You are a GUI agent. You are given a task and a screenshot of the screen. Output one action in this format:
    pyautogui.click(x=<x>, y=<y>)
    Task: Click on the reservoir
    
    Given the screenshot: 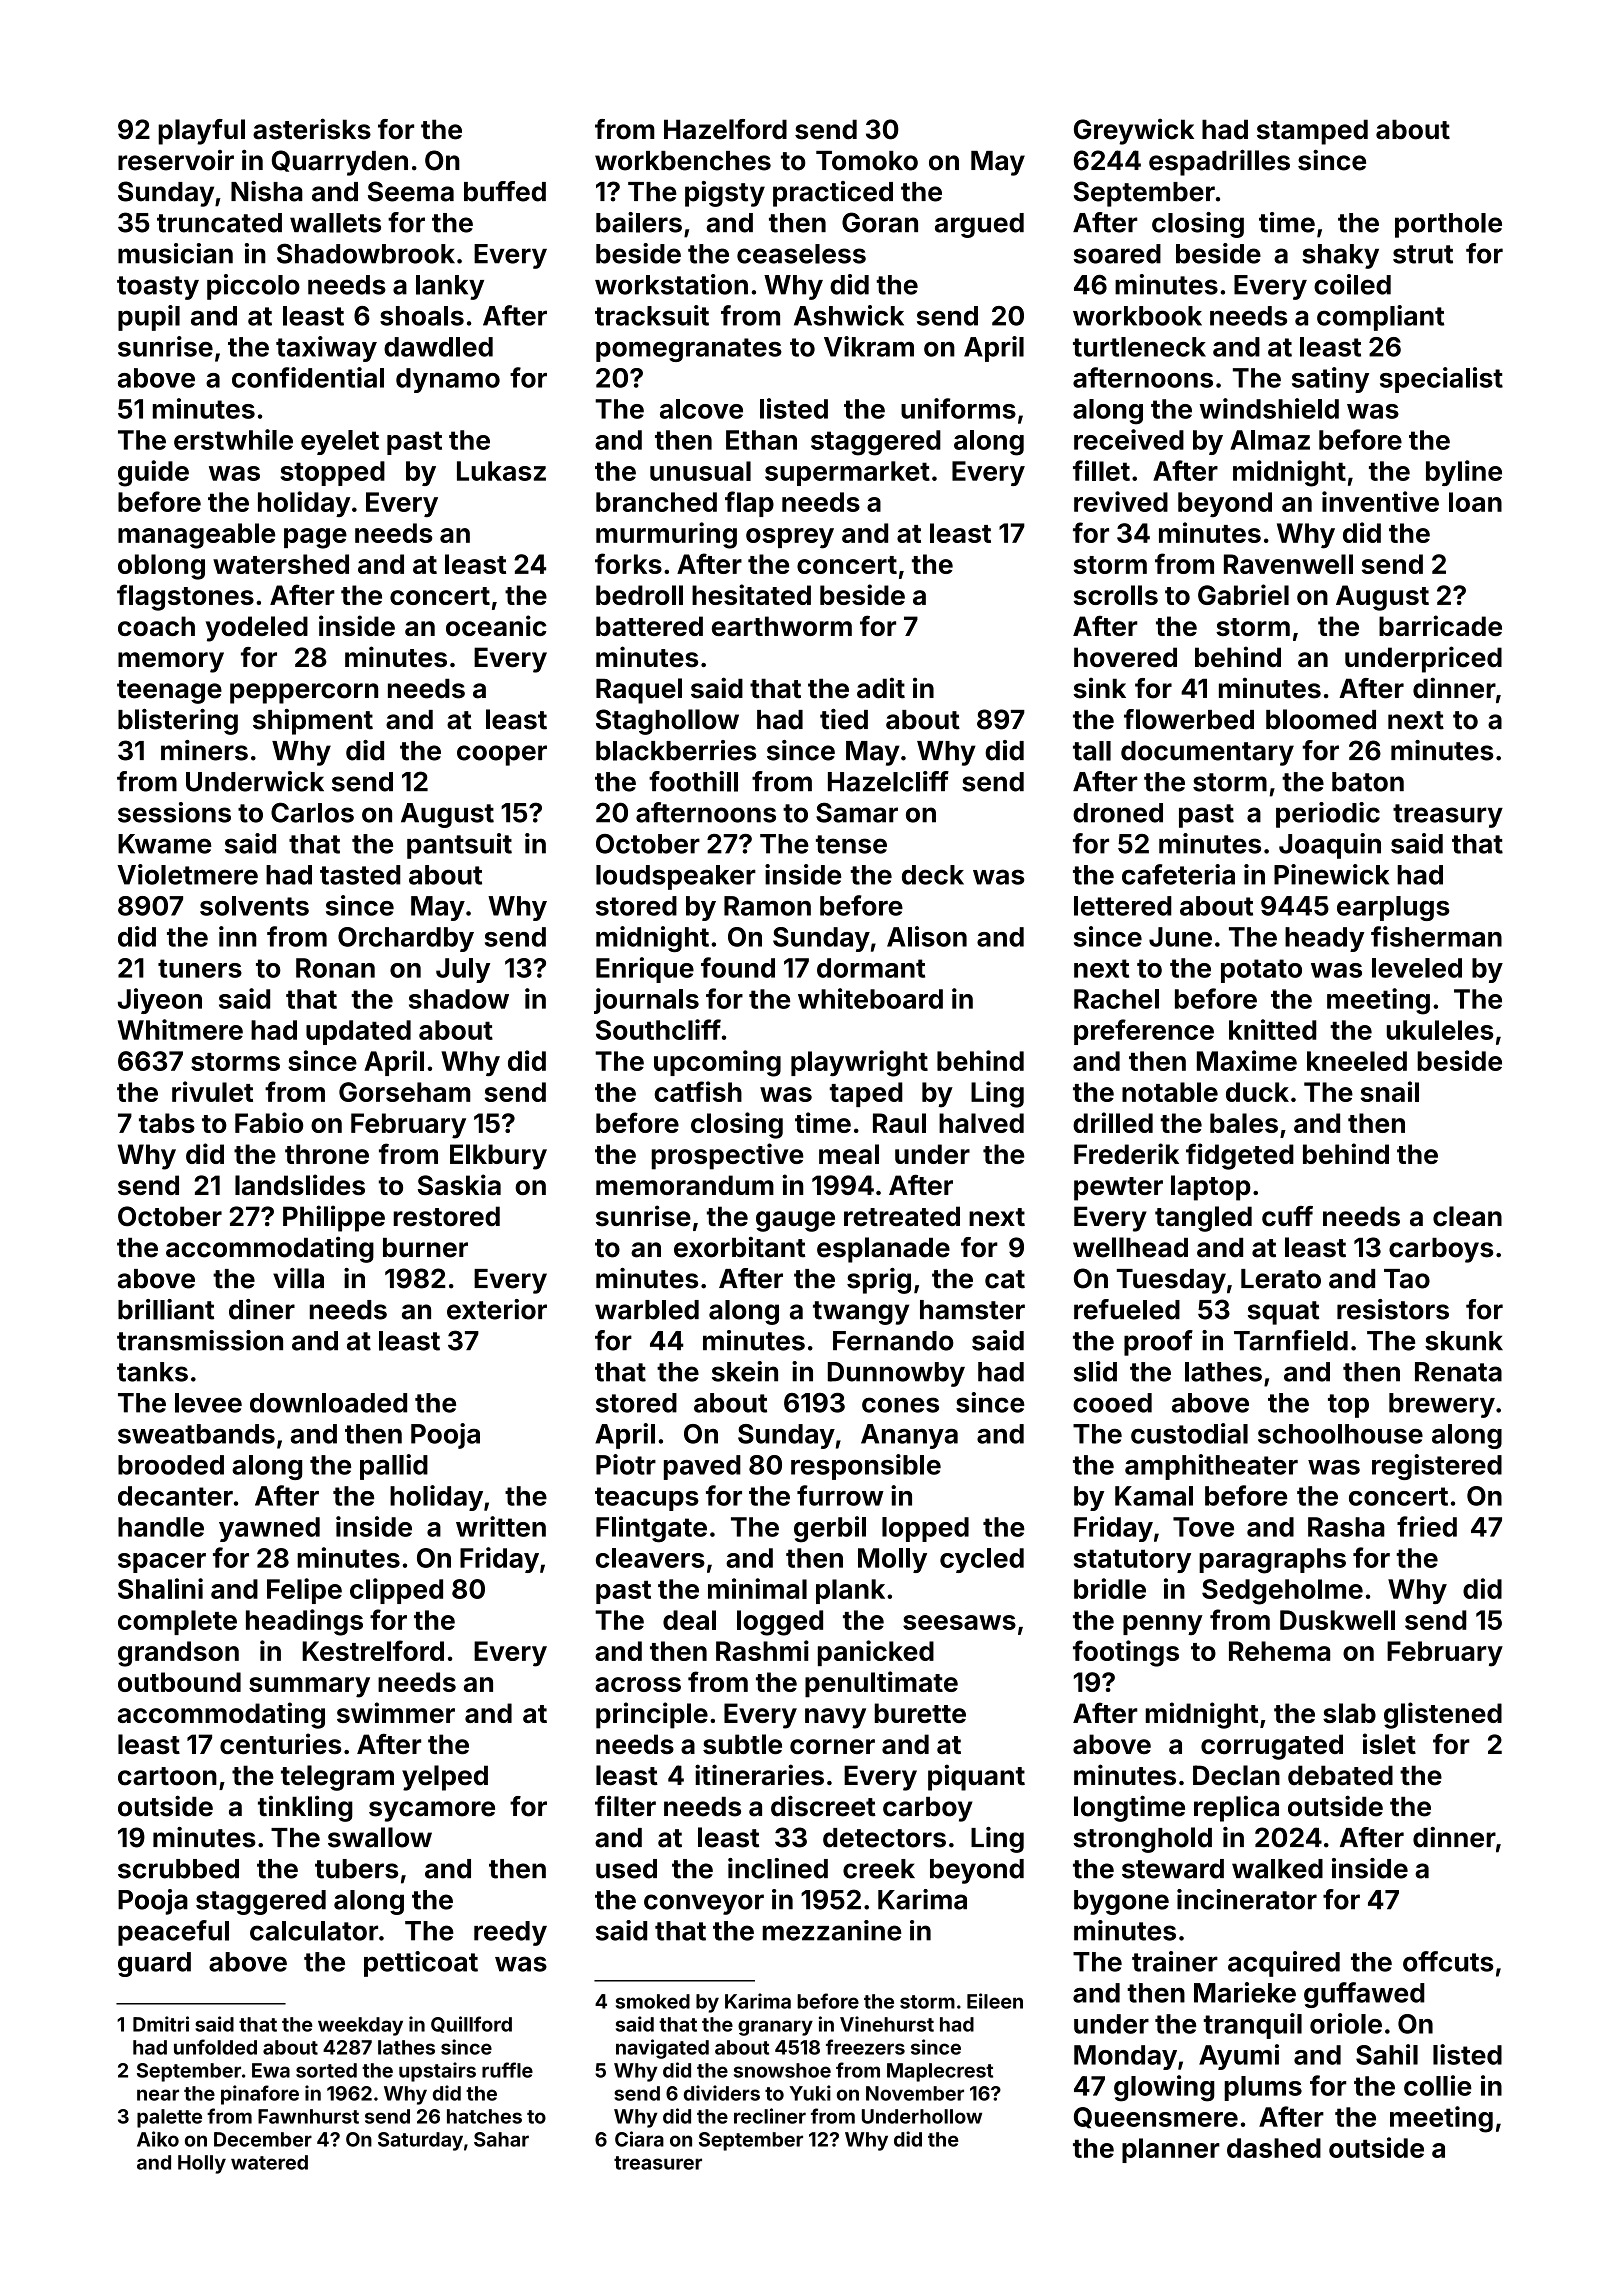 What is the action you would take?
    pyautogui.click(x=176, y=160)
